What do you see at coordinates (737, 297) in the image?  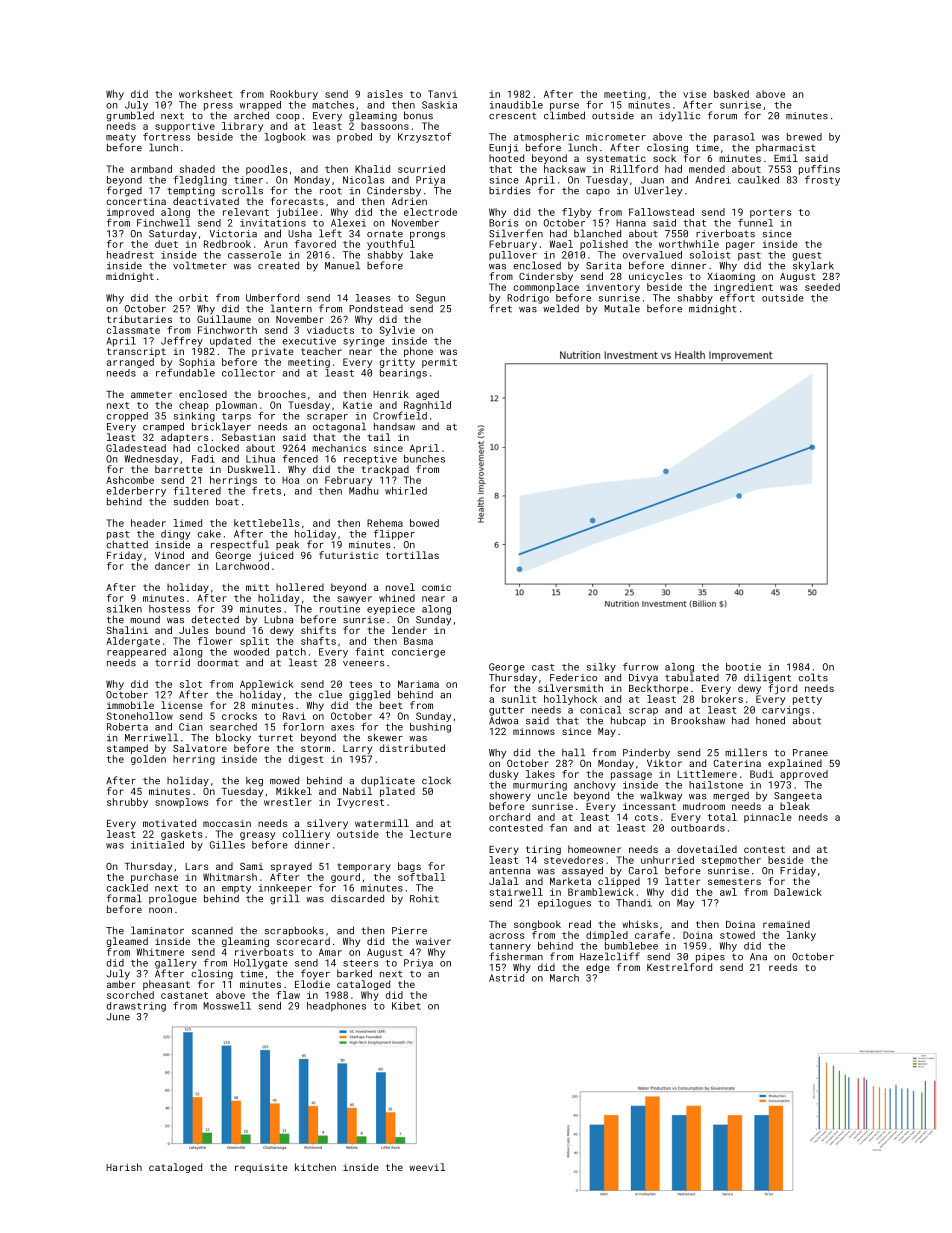 I see `effort` at bounding box center [737, 297].
